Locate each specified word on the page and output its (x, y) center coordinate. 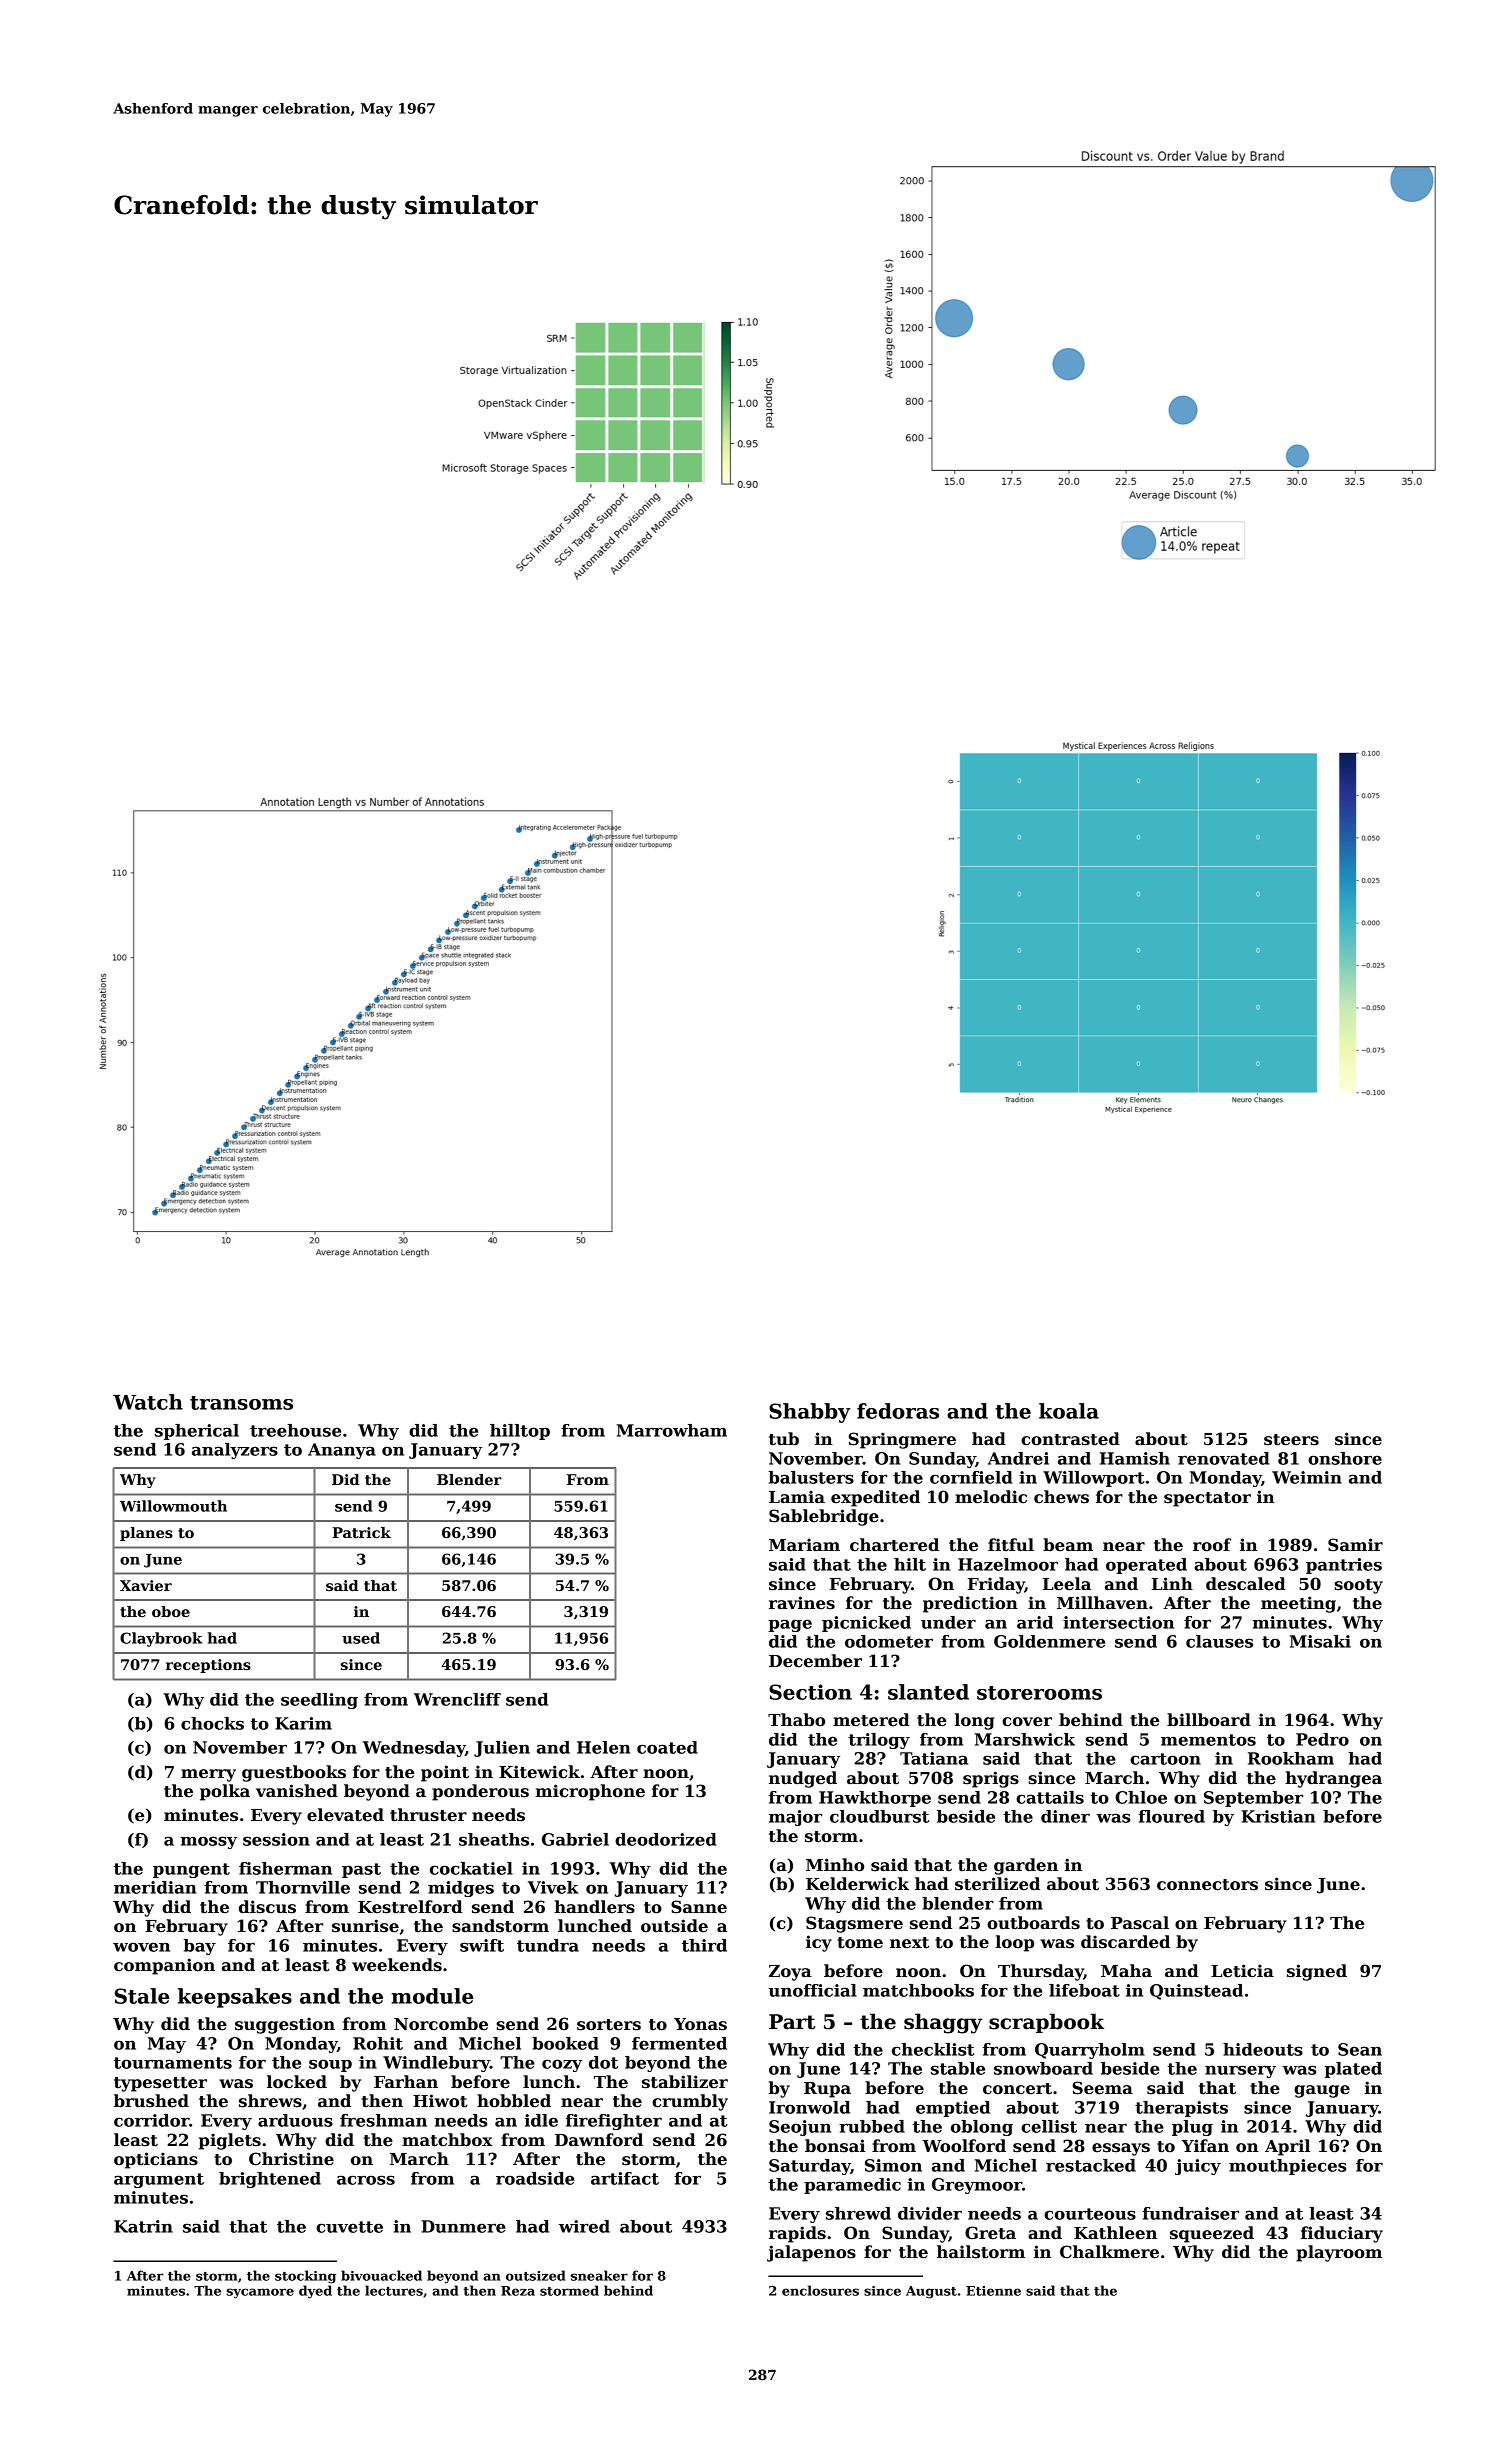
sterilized (997, 1884)
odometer (889, 1641)
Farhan (406, 2081)
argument (159, 2180)
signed (1317, 1972)
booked (565, 2043)
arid (1035, 1622)
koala (1069, 1411)
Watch (148, 1402)
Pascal (1140, 1923)
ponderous (480, 1792)
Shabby (809, 1413)
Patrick (361, 1532)
